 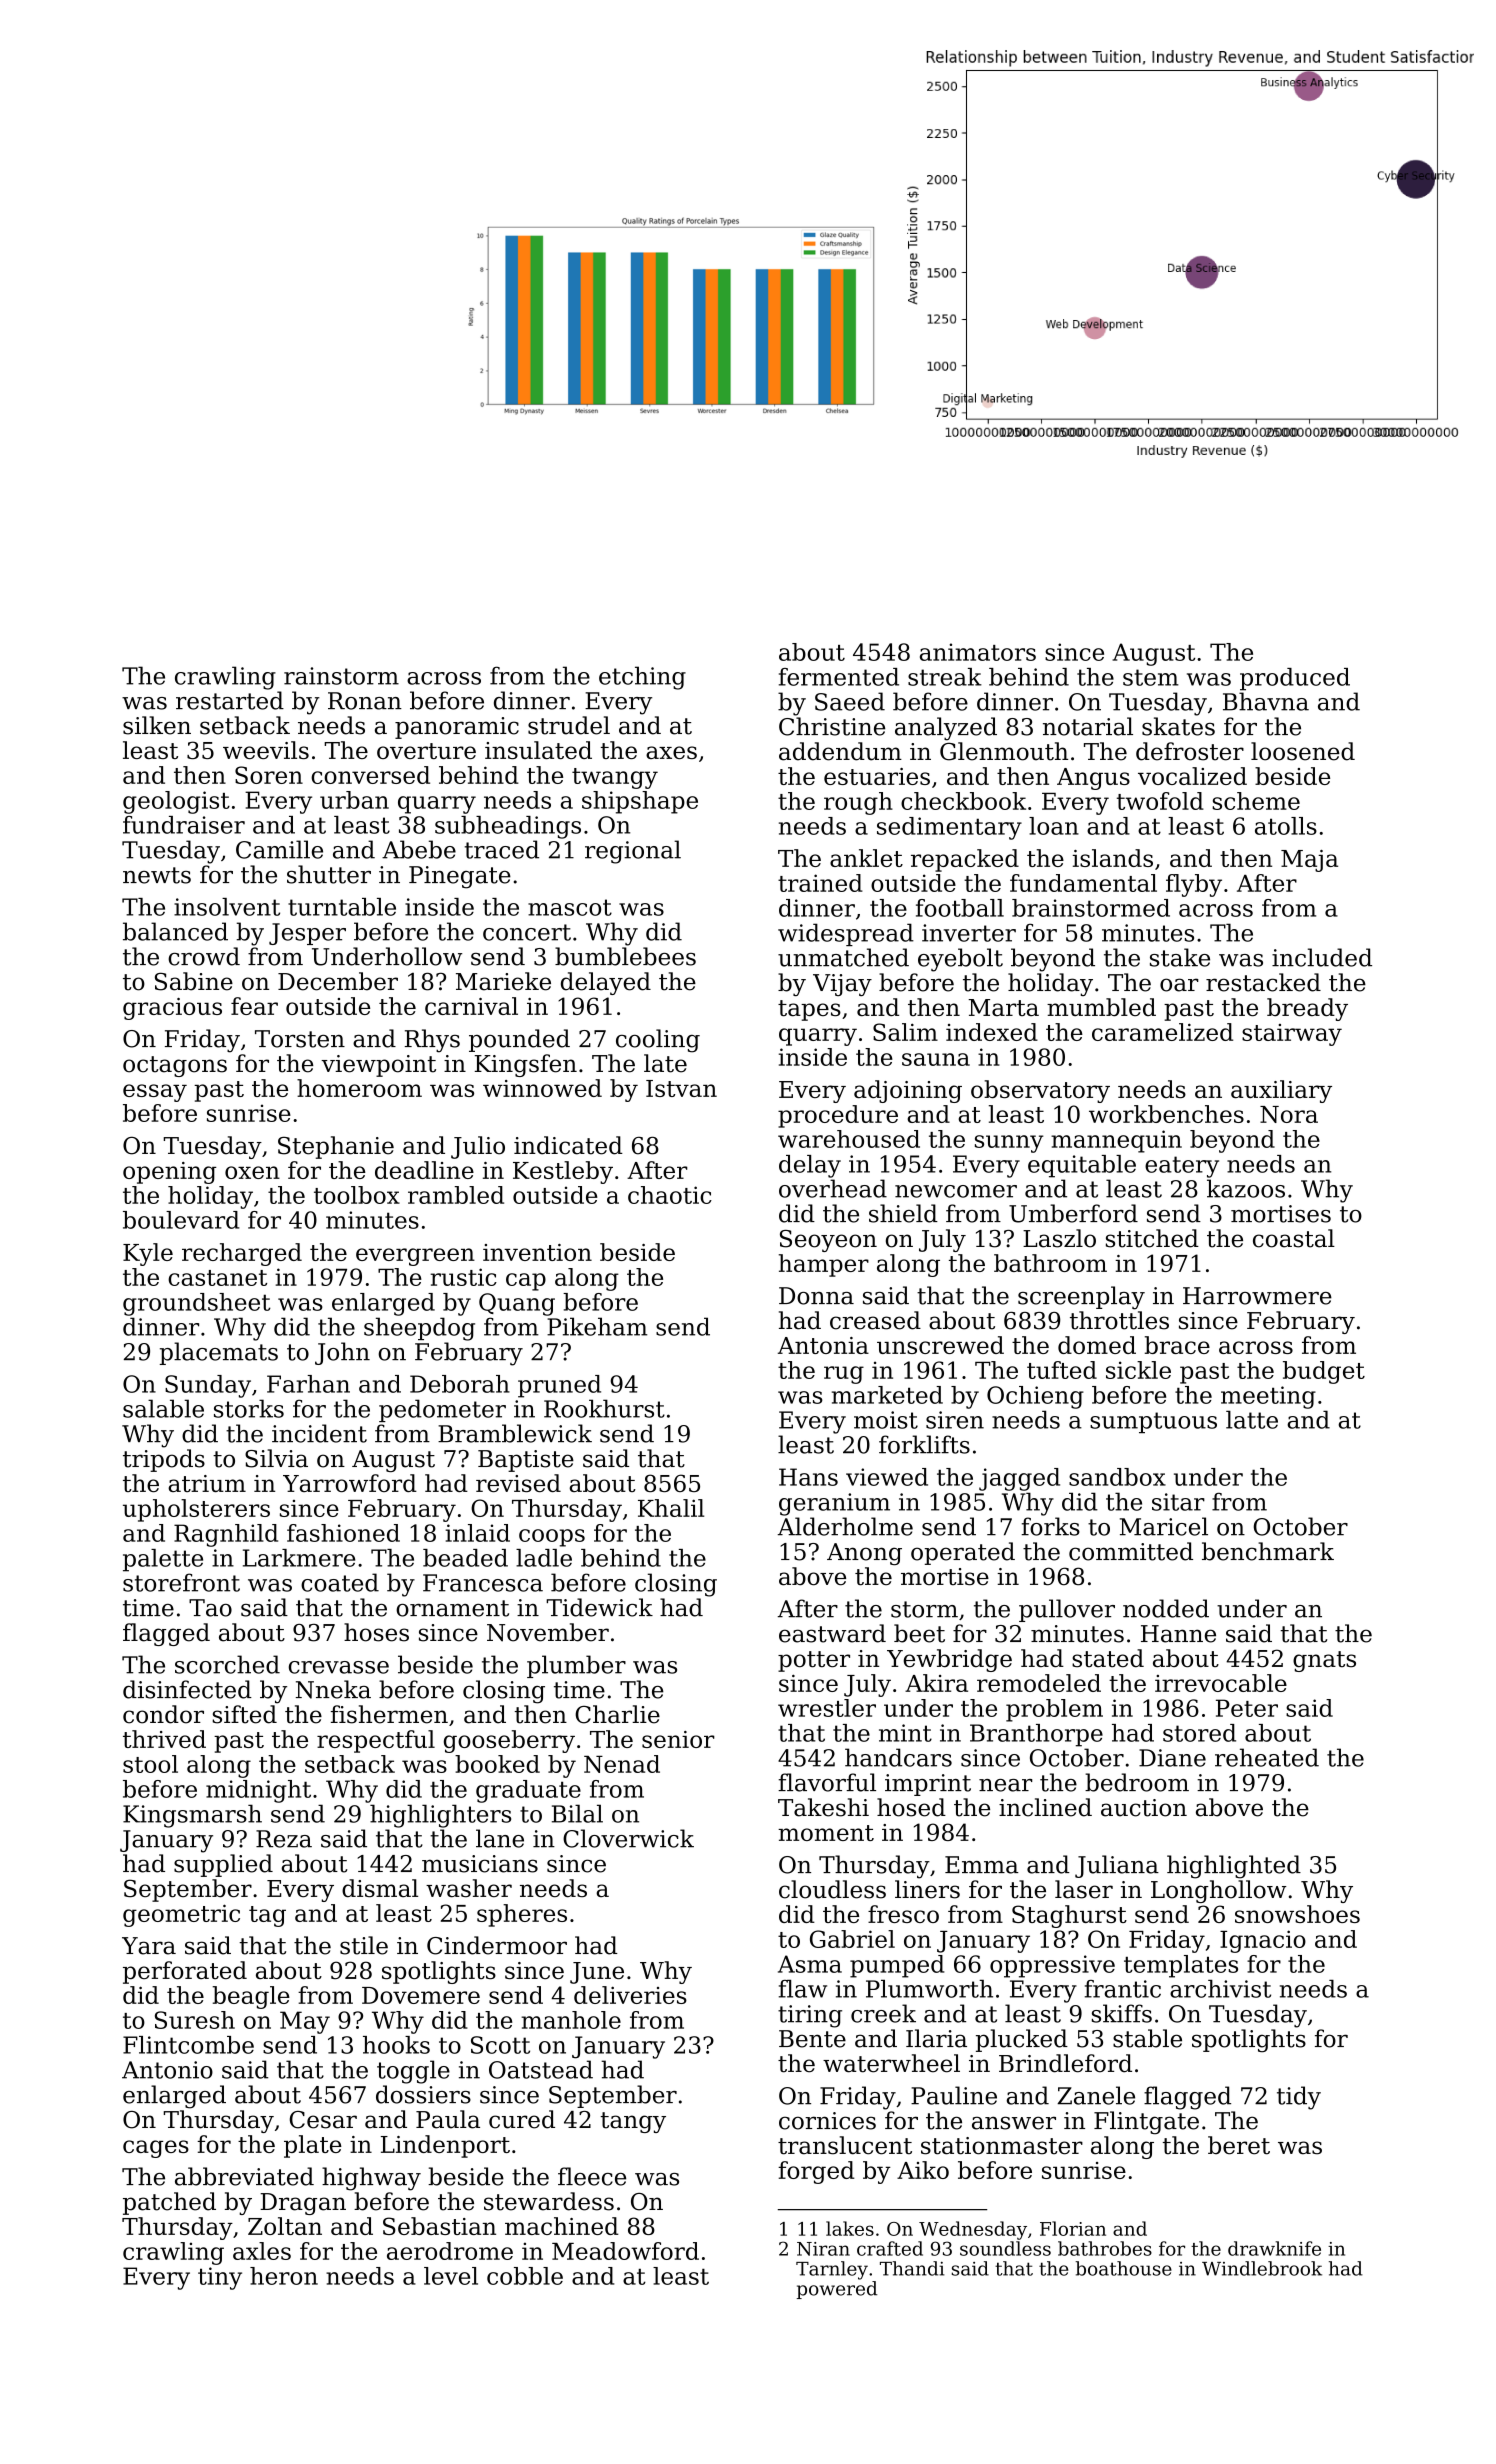 What do you see at coordinates (1262, 2268) in the screenshot?
I see `Windlebrook` at bounding box center [1262, 2268].
